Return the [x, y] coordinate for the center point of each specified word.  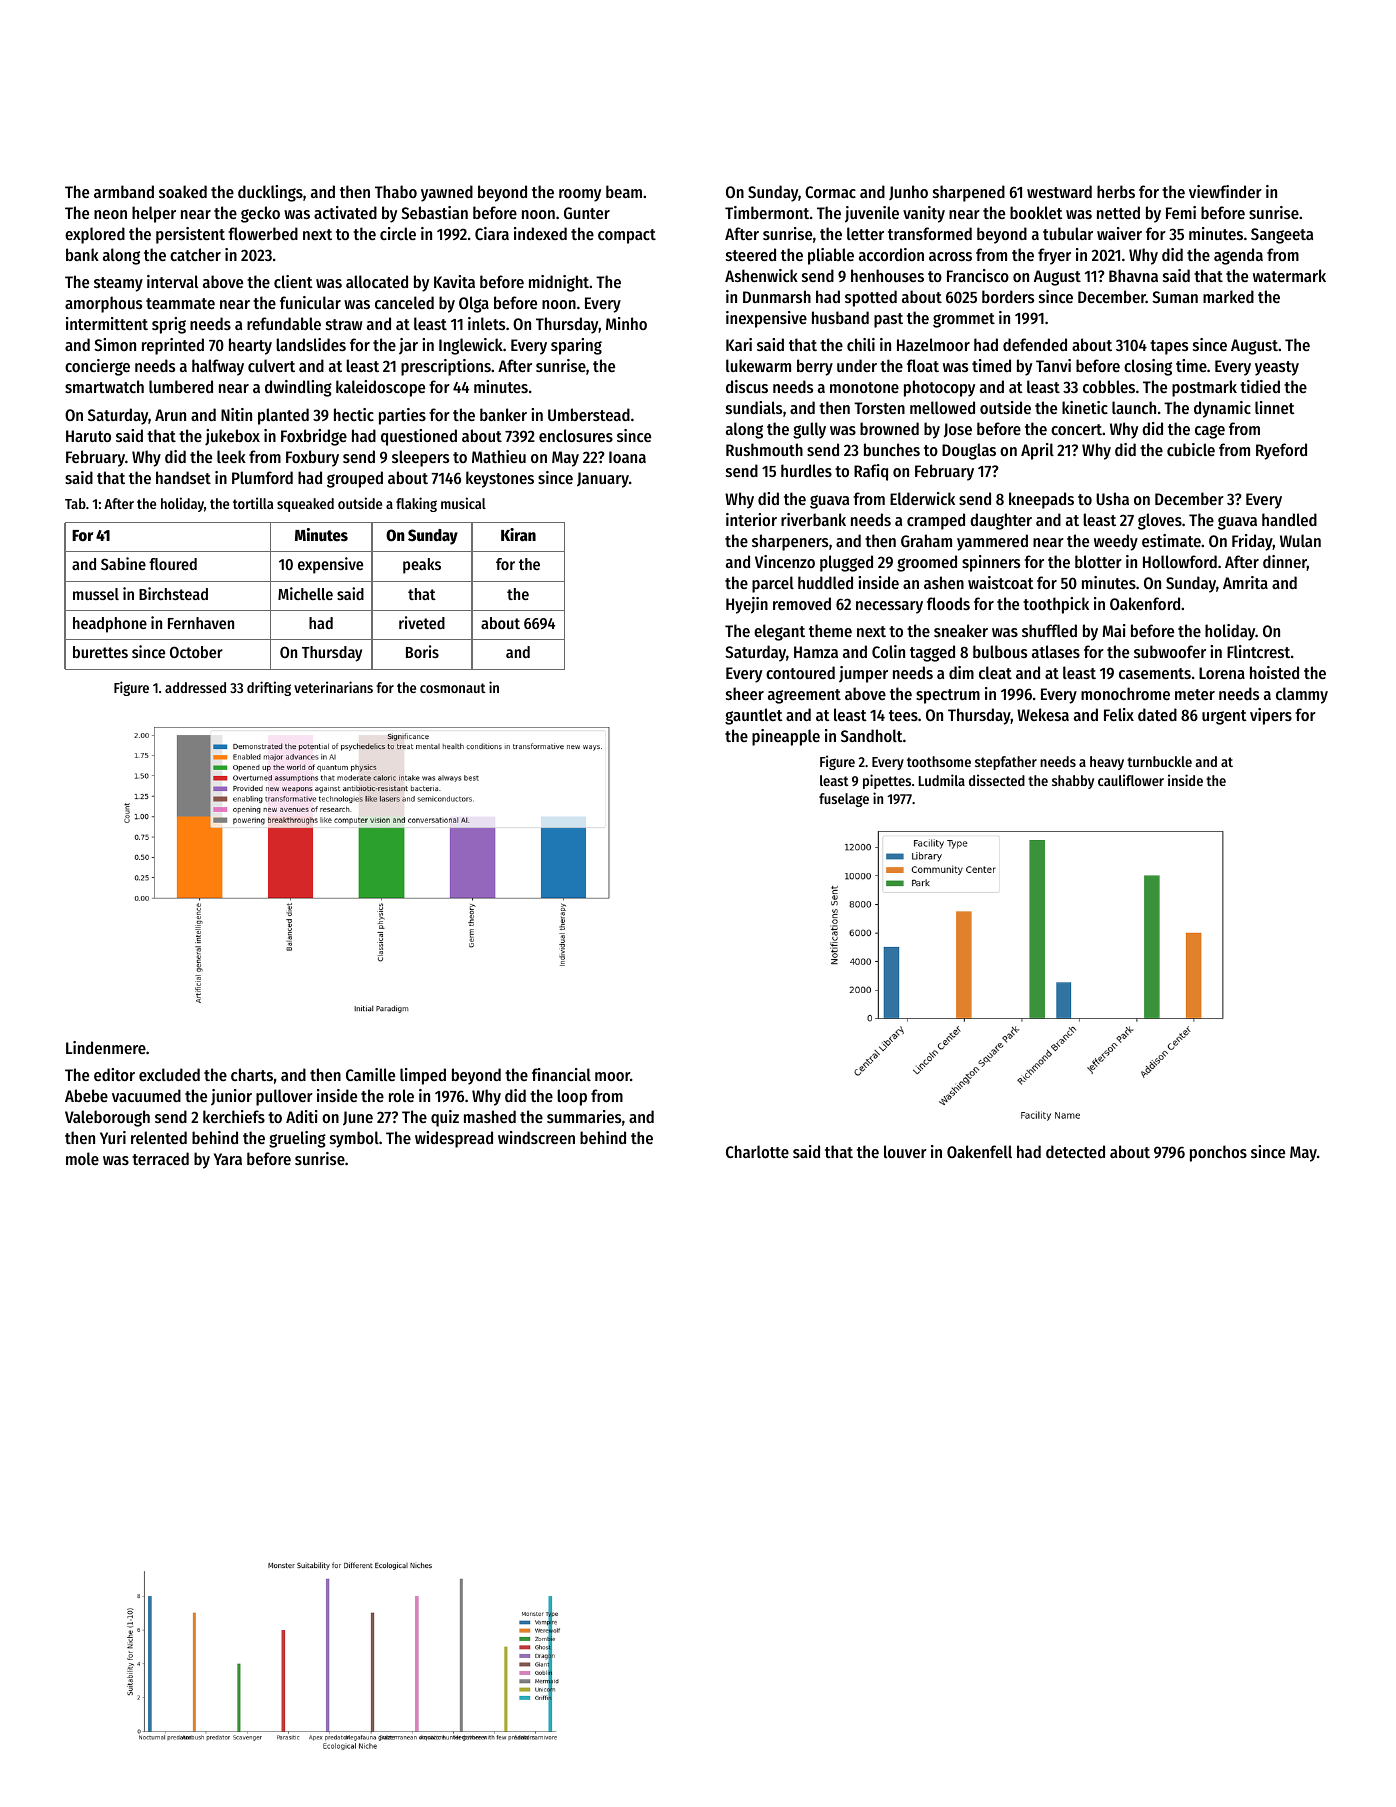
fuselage [844, 800]
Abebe [86, 1095]
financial [561, 1074]
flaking [416, 504]
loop [572, 1097]
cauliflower [1131, 780]
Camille [370, 1074]
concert [1077, 429]
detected [1075, 1151]
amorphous [103, 304]
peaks [422, 566]
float [923, 365]
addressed [195, 687]
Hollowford [1180, 561]
